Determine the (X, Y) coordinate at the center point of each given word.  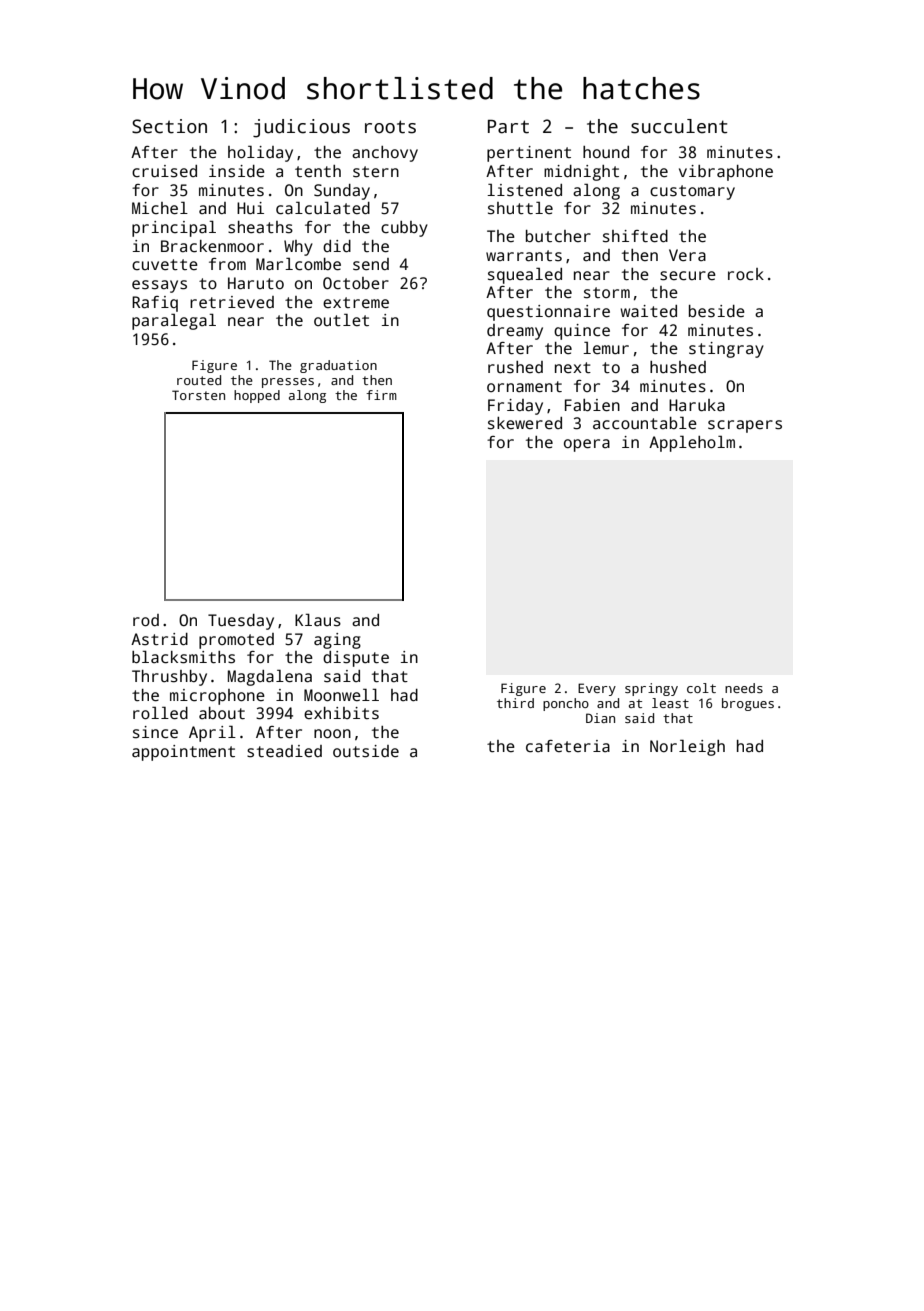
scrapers (745, 426)
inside (237, 171)
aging (337, 641)
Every (597, 689)
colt (701, 688)
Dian (600, 718)
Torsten (198, 395)
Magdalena (270, 677)
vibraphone (726, 173)
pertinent (529, 154)
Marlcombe (298, 264)
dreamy (515, 332)
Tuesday (241, 622)
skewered (525, 423)
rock (746, 274)
